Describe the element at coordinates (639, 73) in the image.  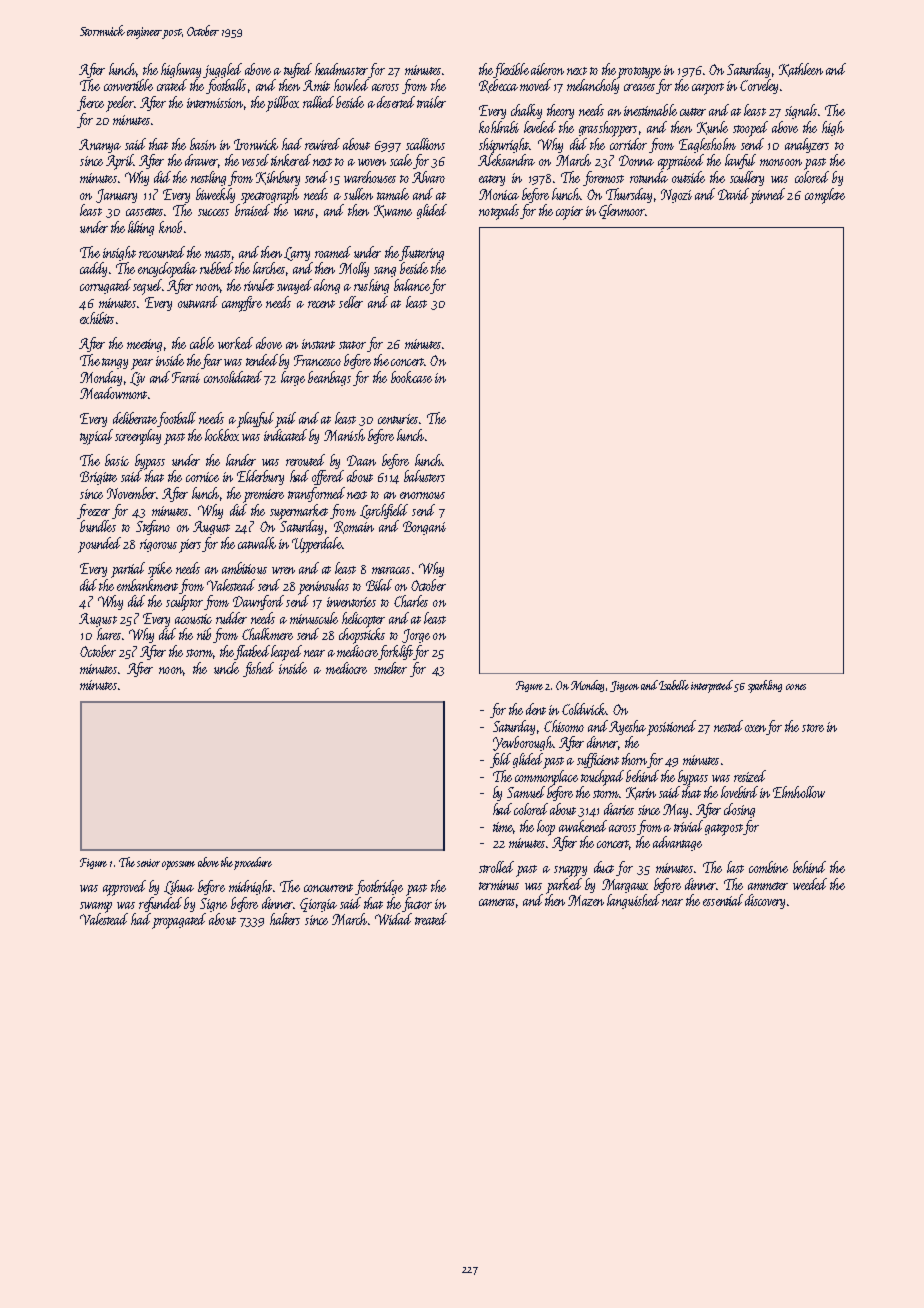
I see `prototype` at that location.
